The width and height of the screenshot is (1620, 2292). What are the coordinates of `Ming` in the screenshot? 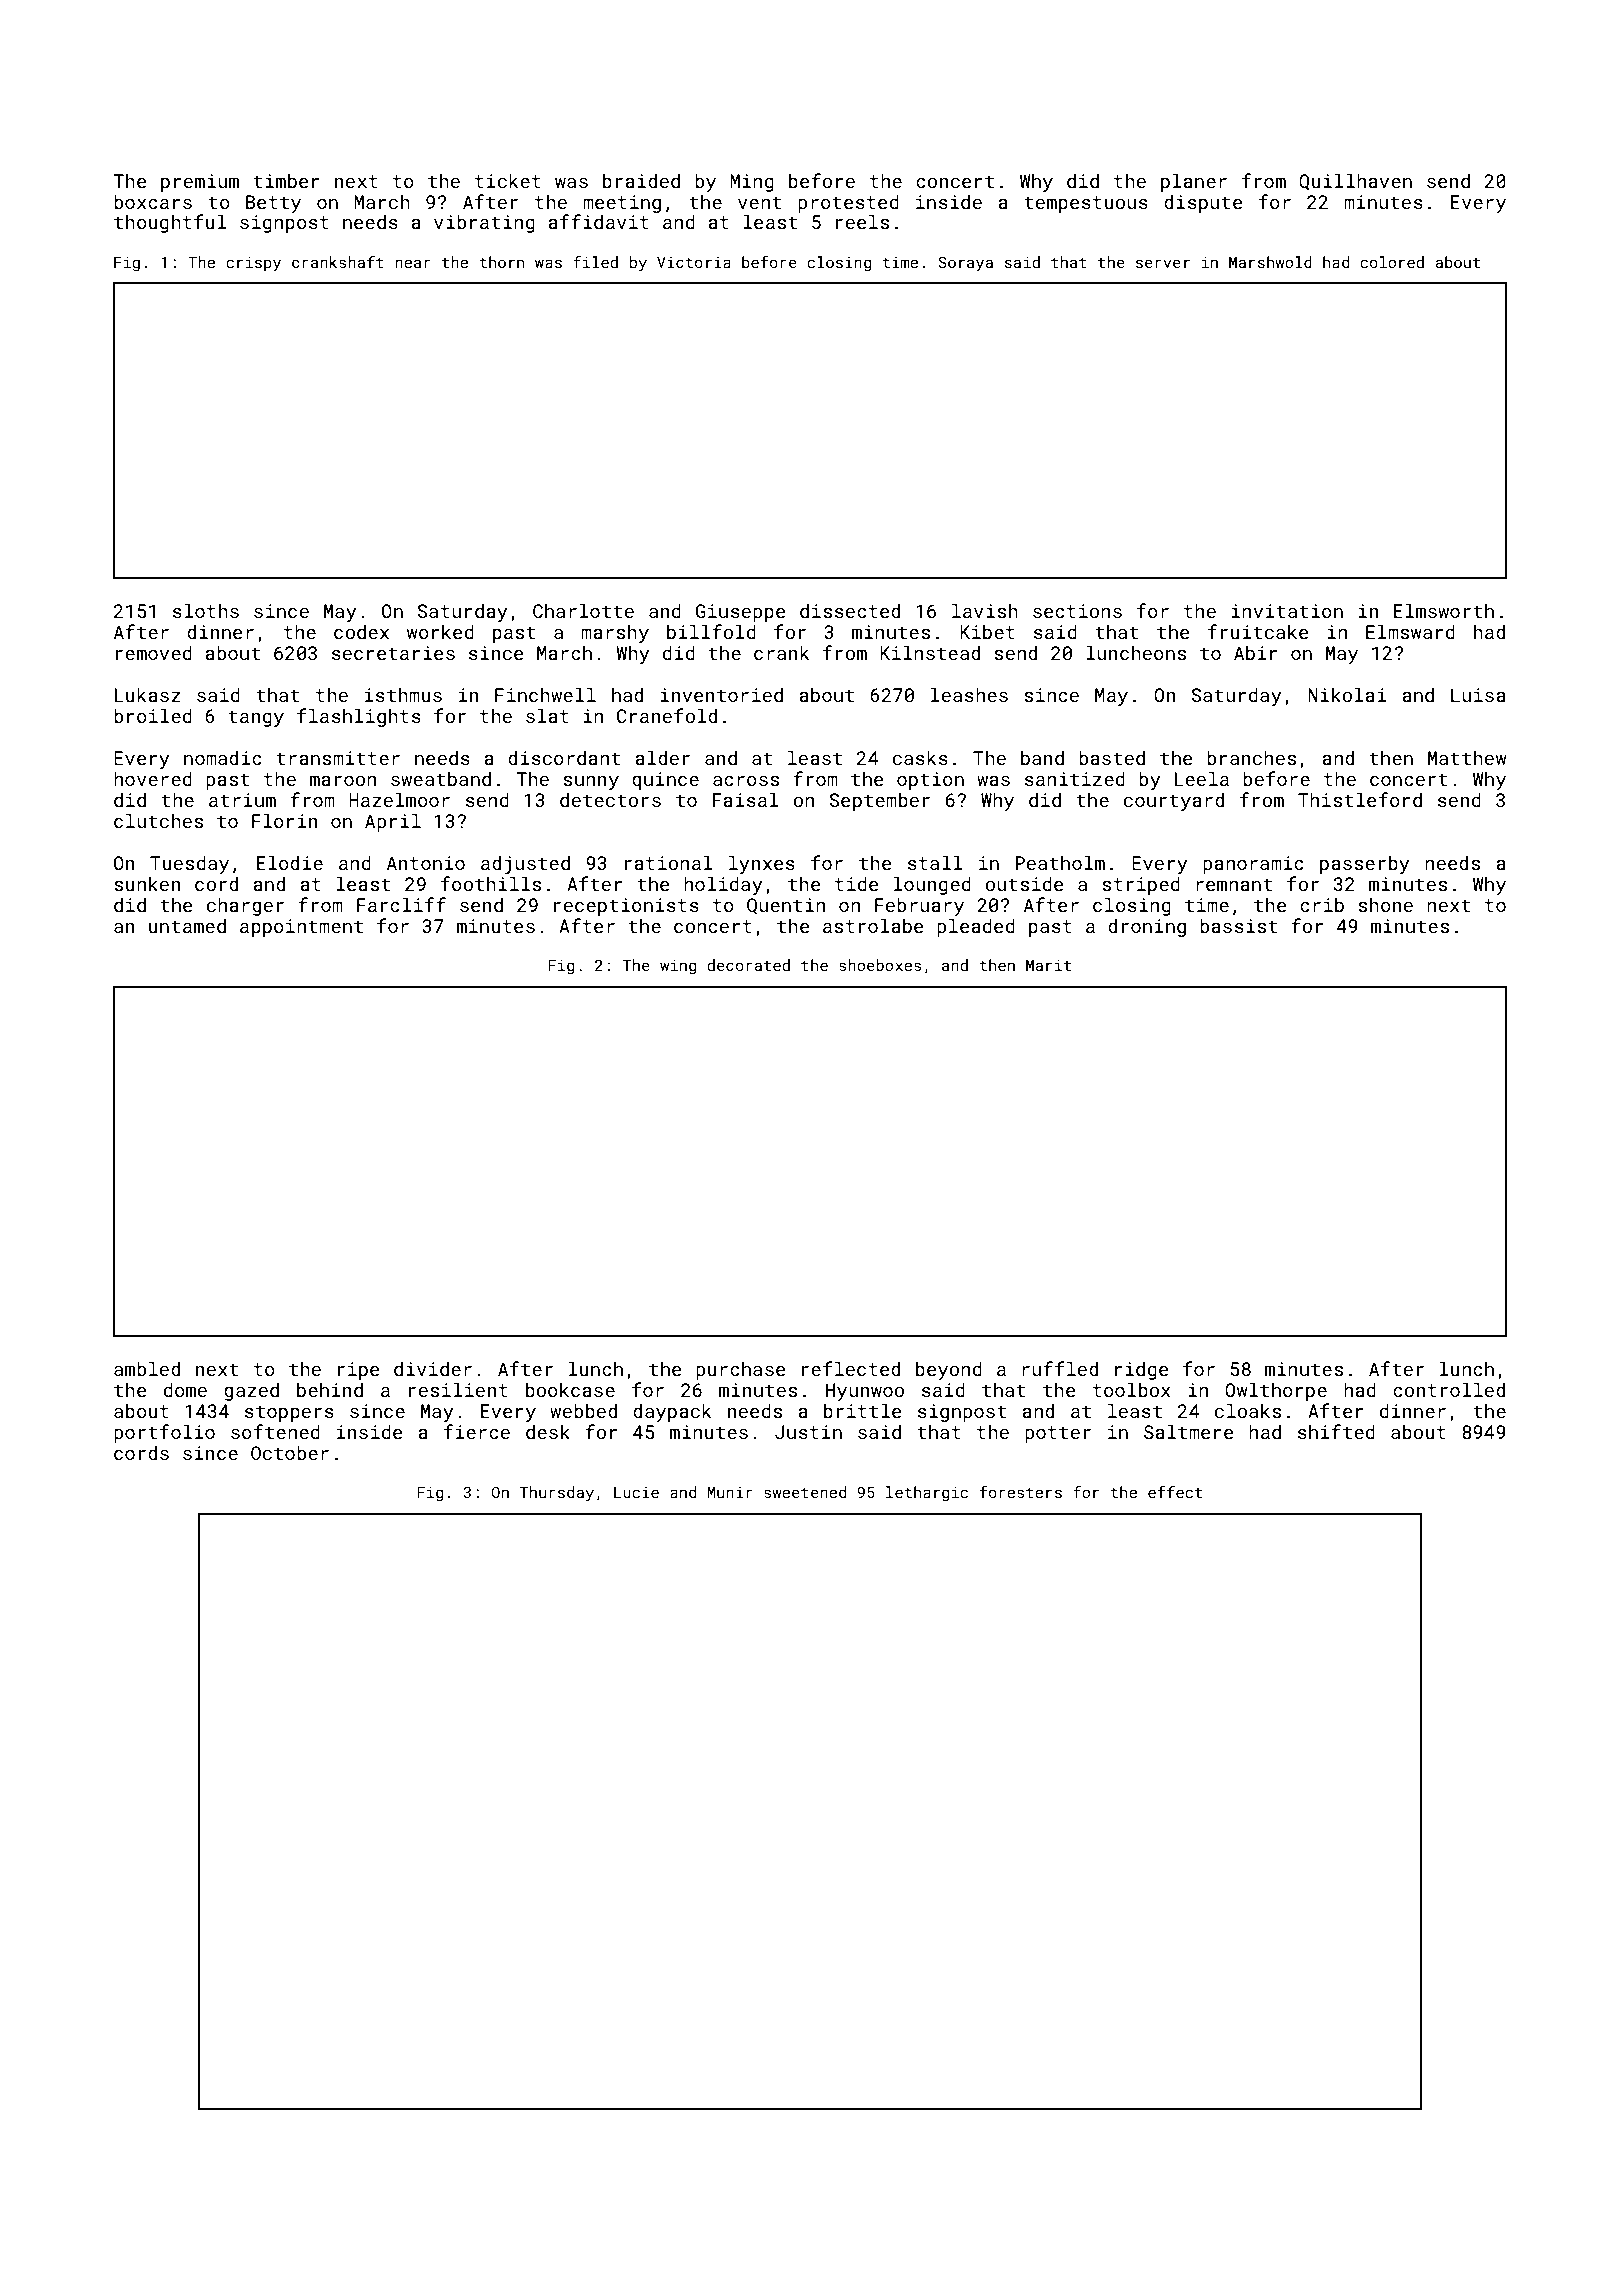 It's located at (752, 183).
